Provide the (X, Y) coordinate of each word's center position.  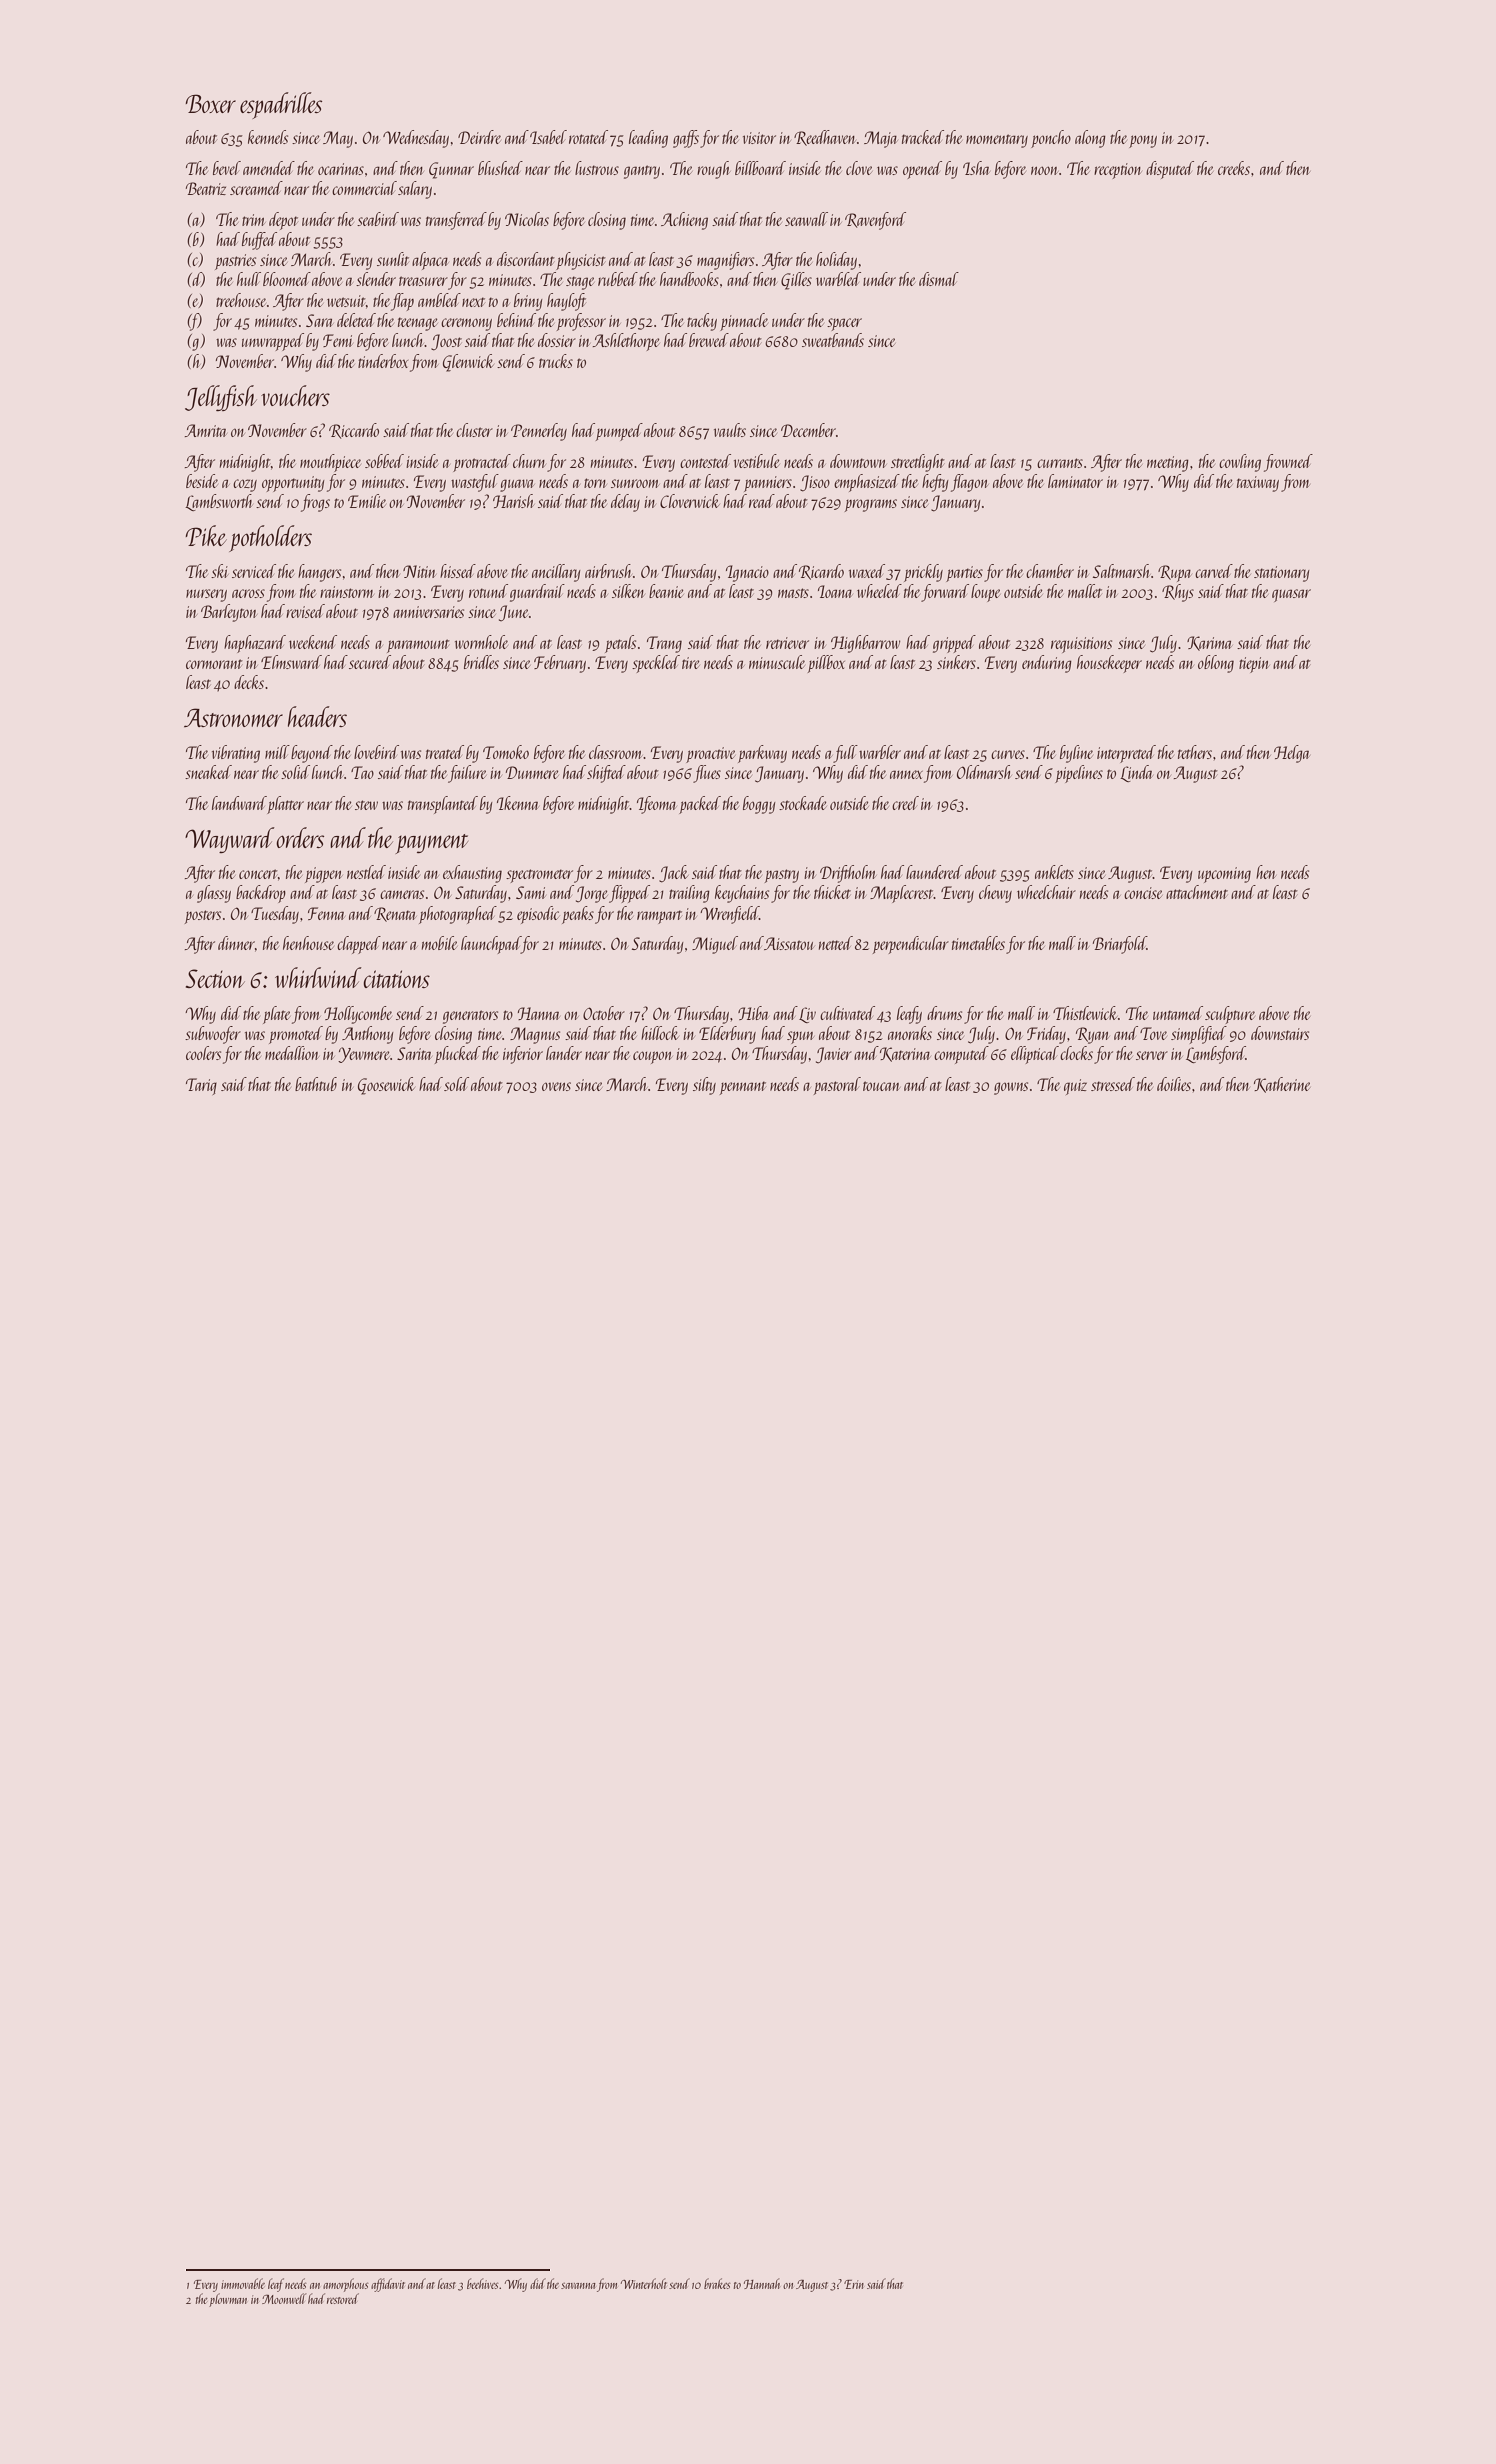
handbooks (689, 279)
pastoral (837, 1086)
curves (1008, 754)
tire (691, 663)
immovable (243, 2283)
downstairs (1280, 1033)
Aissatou (789, 943)
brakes (717, 2283)
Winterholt (644, 2283)
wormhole (481, 642)
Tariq (201, 1086)
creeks (1234, 168)
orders (300, 837)
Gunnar (451, 170)
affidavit (388, 2285)
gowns (1011, 1088)
